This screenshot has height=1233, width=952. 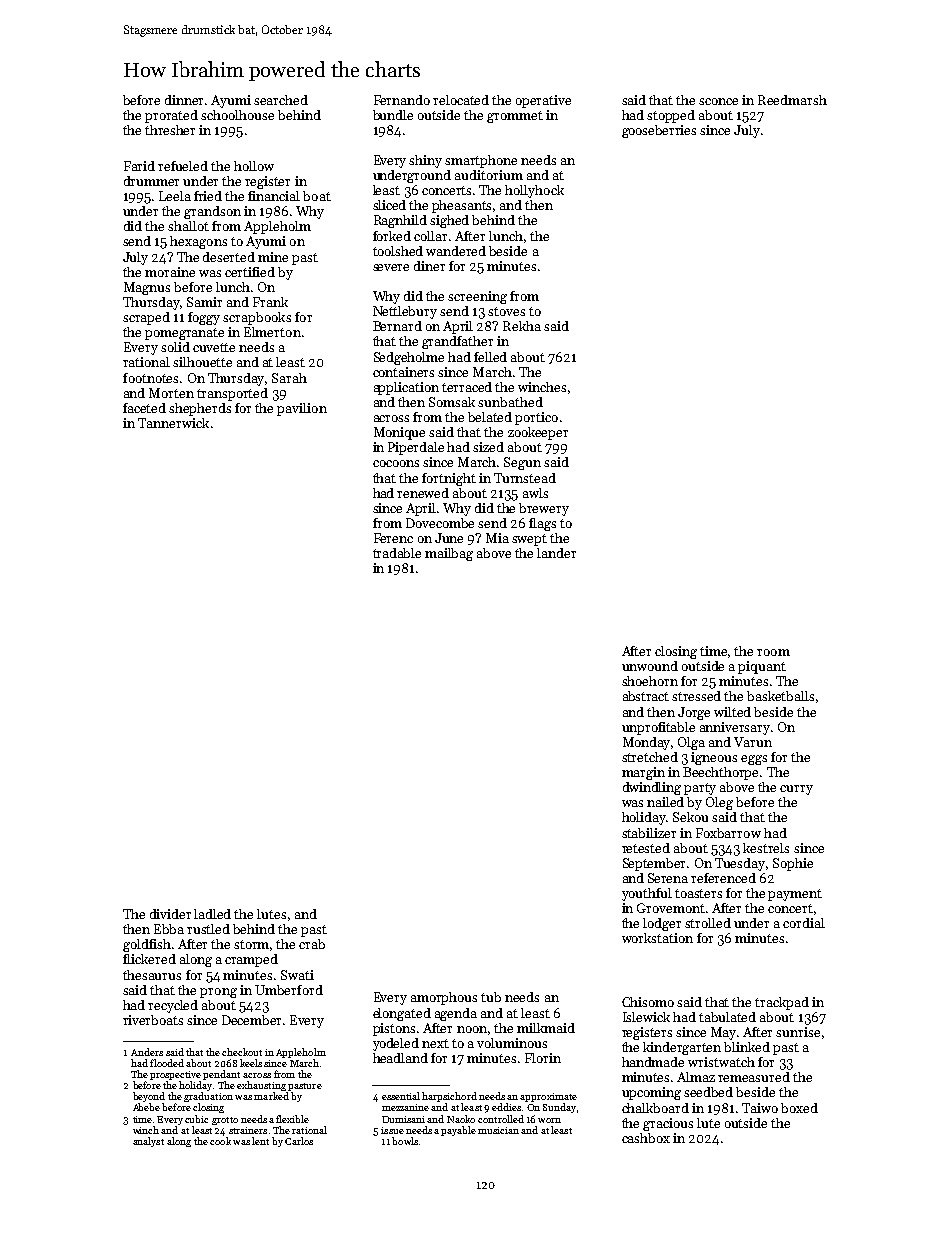 What do you see at coordinates (780, 696) in the screenshot?
I see `basketballs` at bounding box center [780, 696].
